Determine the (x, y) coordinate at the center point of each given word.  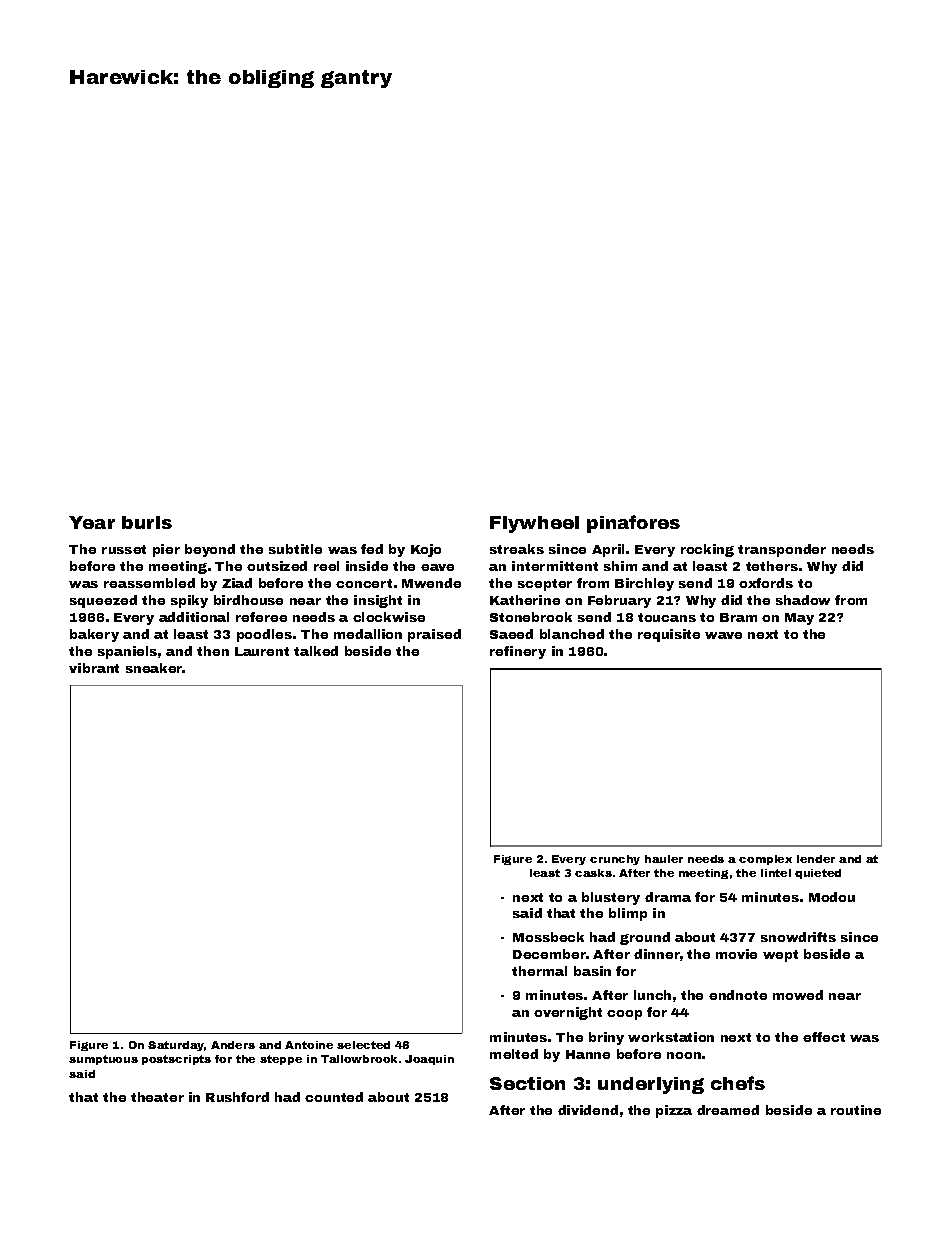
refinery (518, 652)
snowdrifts (798, 937)
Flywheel (534, 524)
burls (147, 522)
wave (723, 635)
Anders (233, 1045)
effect (824, 1037)
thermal (539, 971)
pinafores (633, 524)
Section (527, 1083)
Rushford (237, 1097)
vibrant (94, 668)
